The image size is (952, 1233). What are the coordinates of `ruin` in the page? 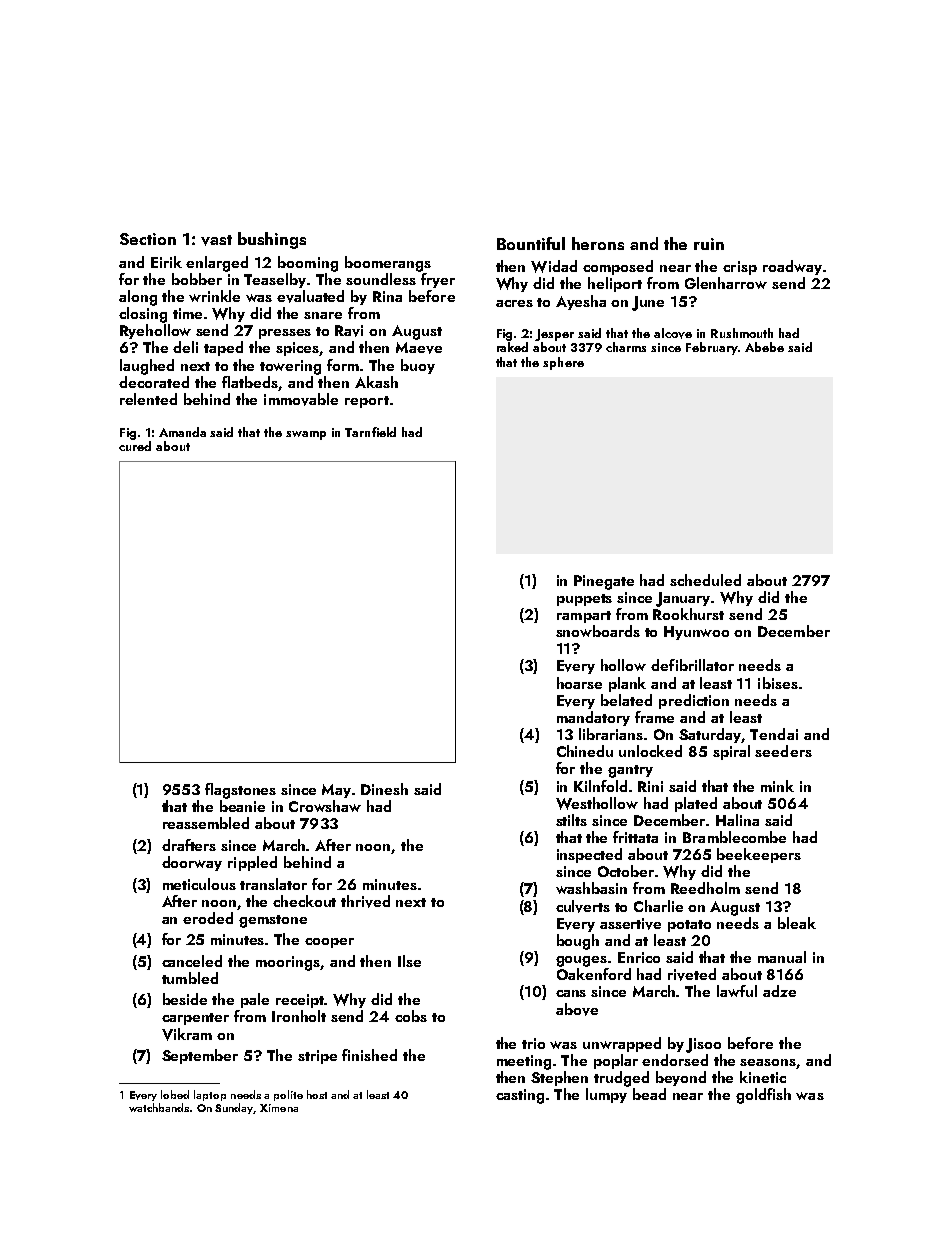 It's located at (709, 244).
